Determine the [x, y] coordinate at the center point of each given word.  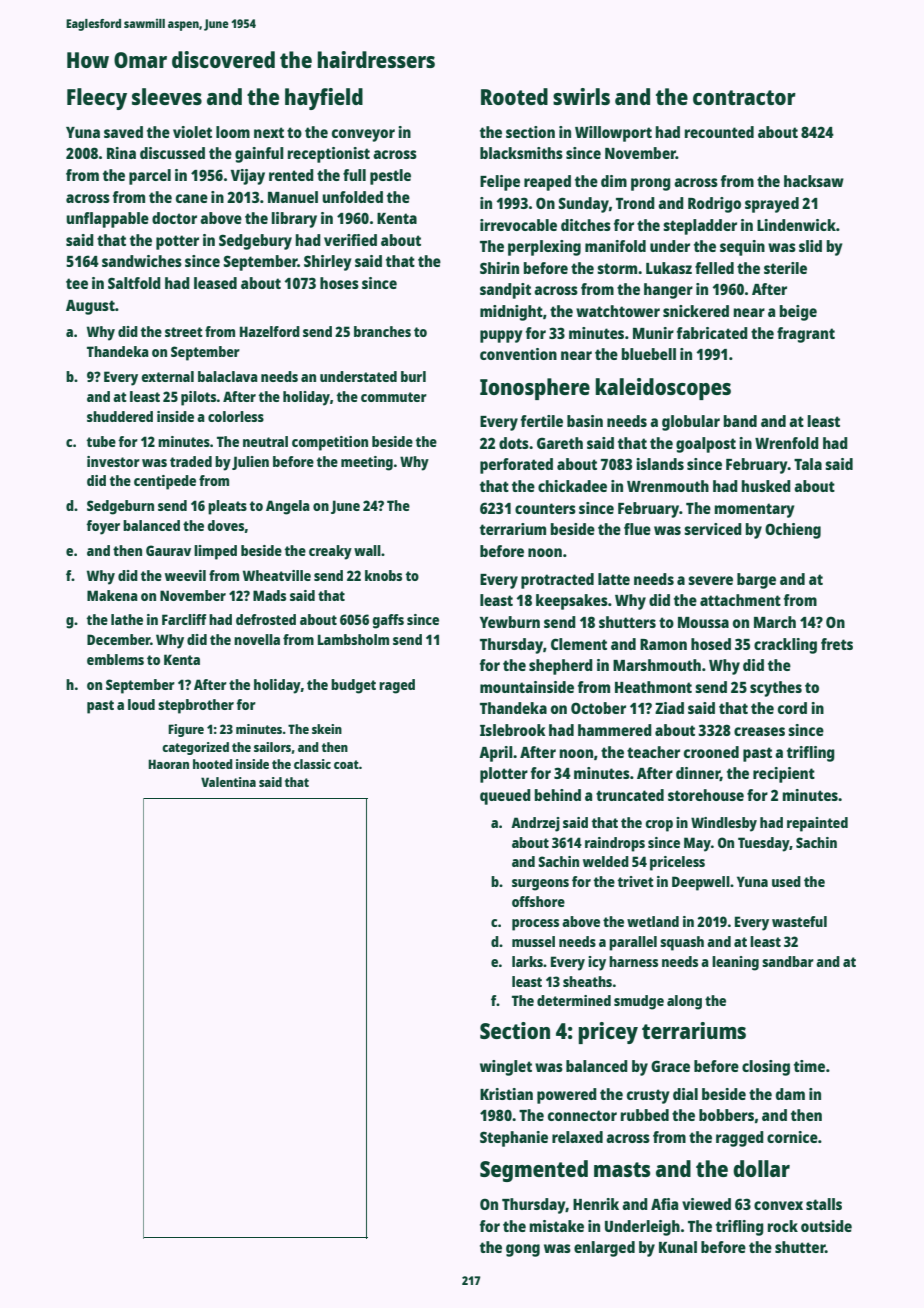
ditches [586, 225]
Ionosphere [535, 389]
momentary [755, 510]
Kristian [506, 1094]
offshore [538, 901]
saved [123, 132]
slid [810, 246]
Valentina [228, 782]
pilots [199, 398]
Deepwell [701, 883]
